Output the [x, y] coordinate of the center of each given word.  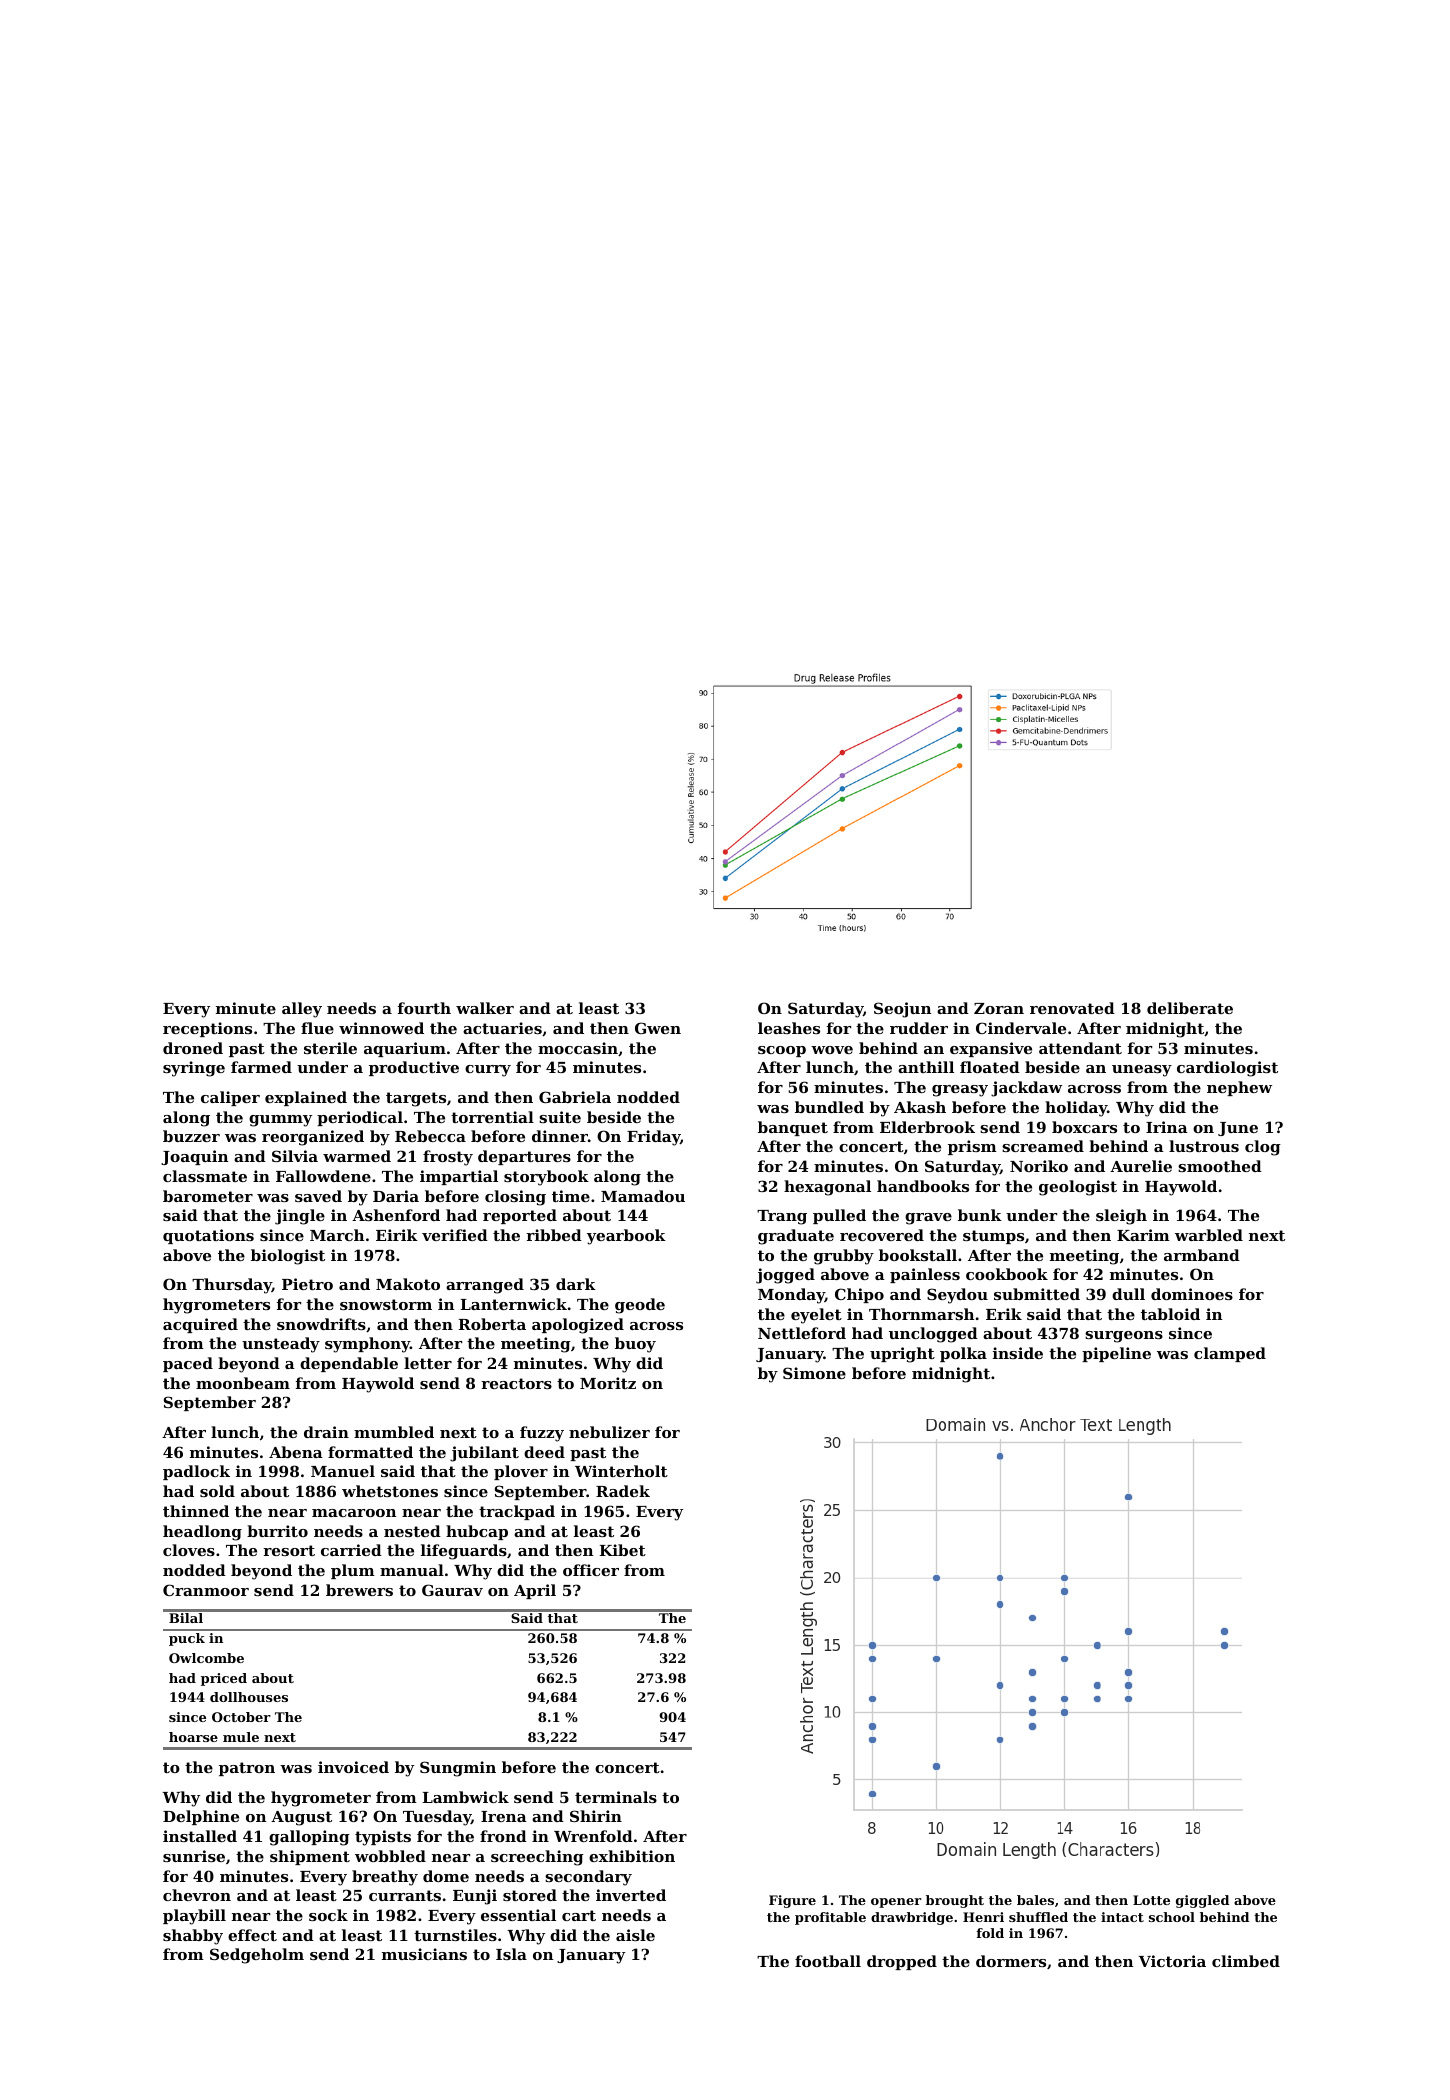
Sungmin [458, 1769]
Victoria [1172, 1961]
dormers [1011, 1961]
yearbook [626, 1237]
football [828, 1961]
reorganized [313, 1138]
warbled [1209, 1235]
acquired [200, 1325]
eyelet [816, 1316]
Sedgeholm [257, 1956]
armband [1202, 1255]
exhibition [632, 1856]
